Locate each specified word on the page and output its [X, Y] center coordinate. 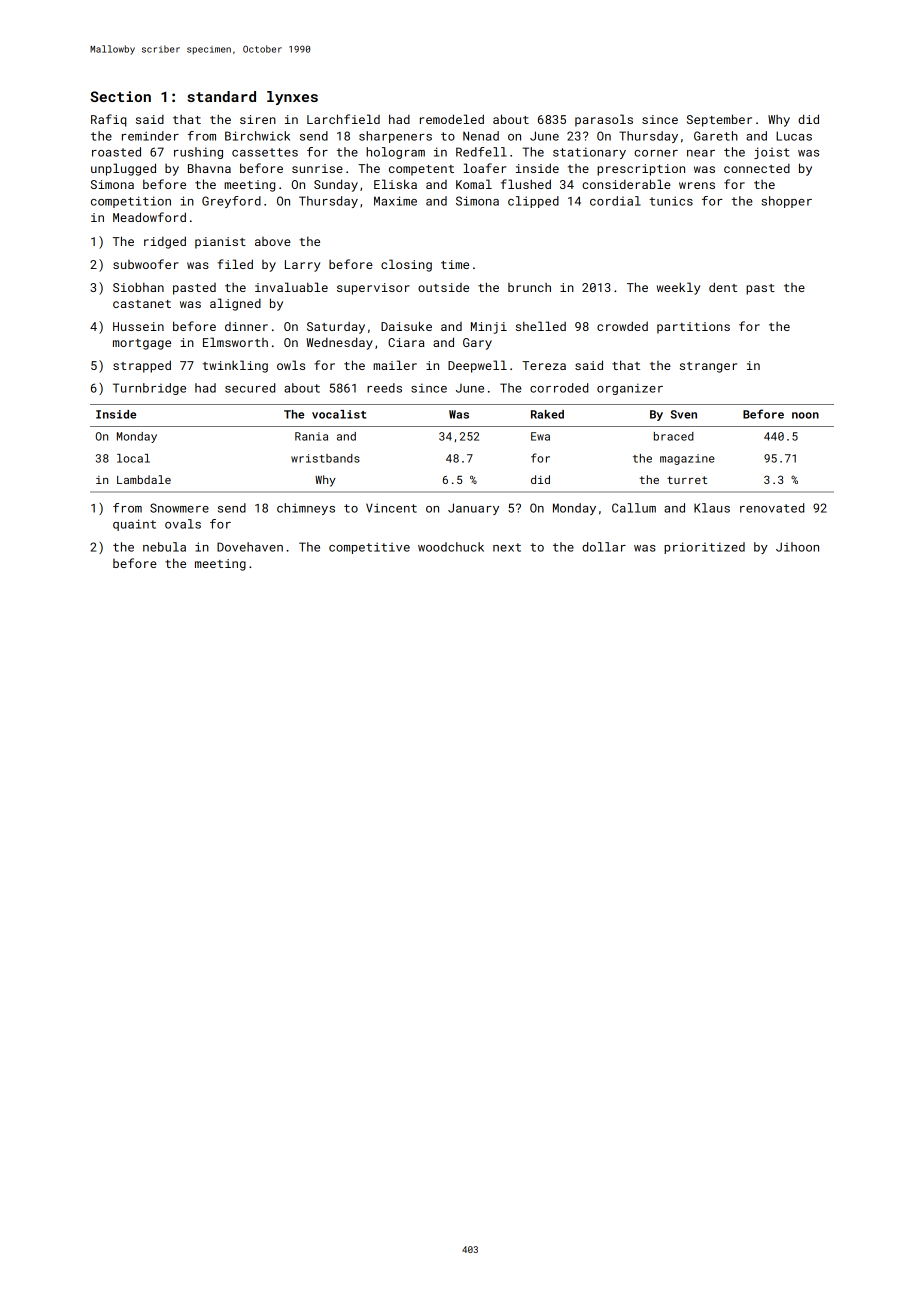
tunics [671, 201]
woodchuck [451, 547]
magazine [687, 459]
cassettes [265, 152]
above [273, 241]
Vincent [391, 508]
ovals [183, 524]
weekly [678, 288]
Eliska [395, 184]
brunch [529, 287]
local [133, 458]
